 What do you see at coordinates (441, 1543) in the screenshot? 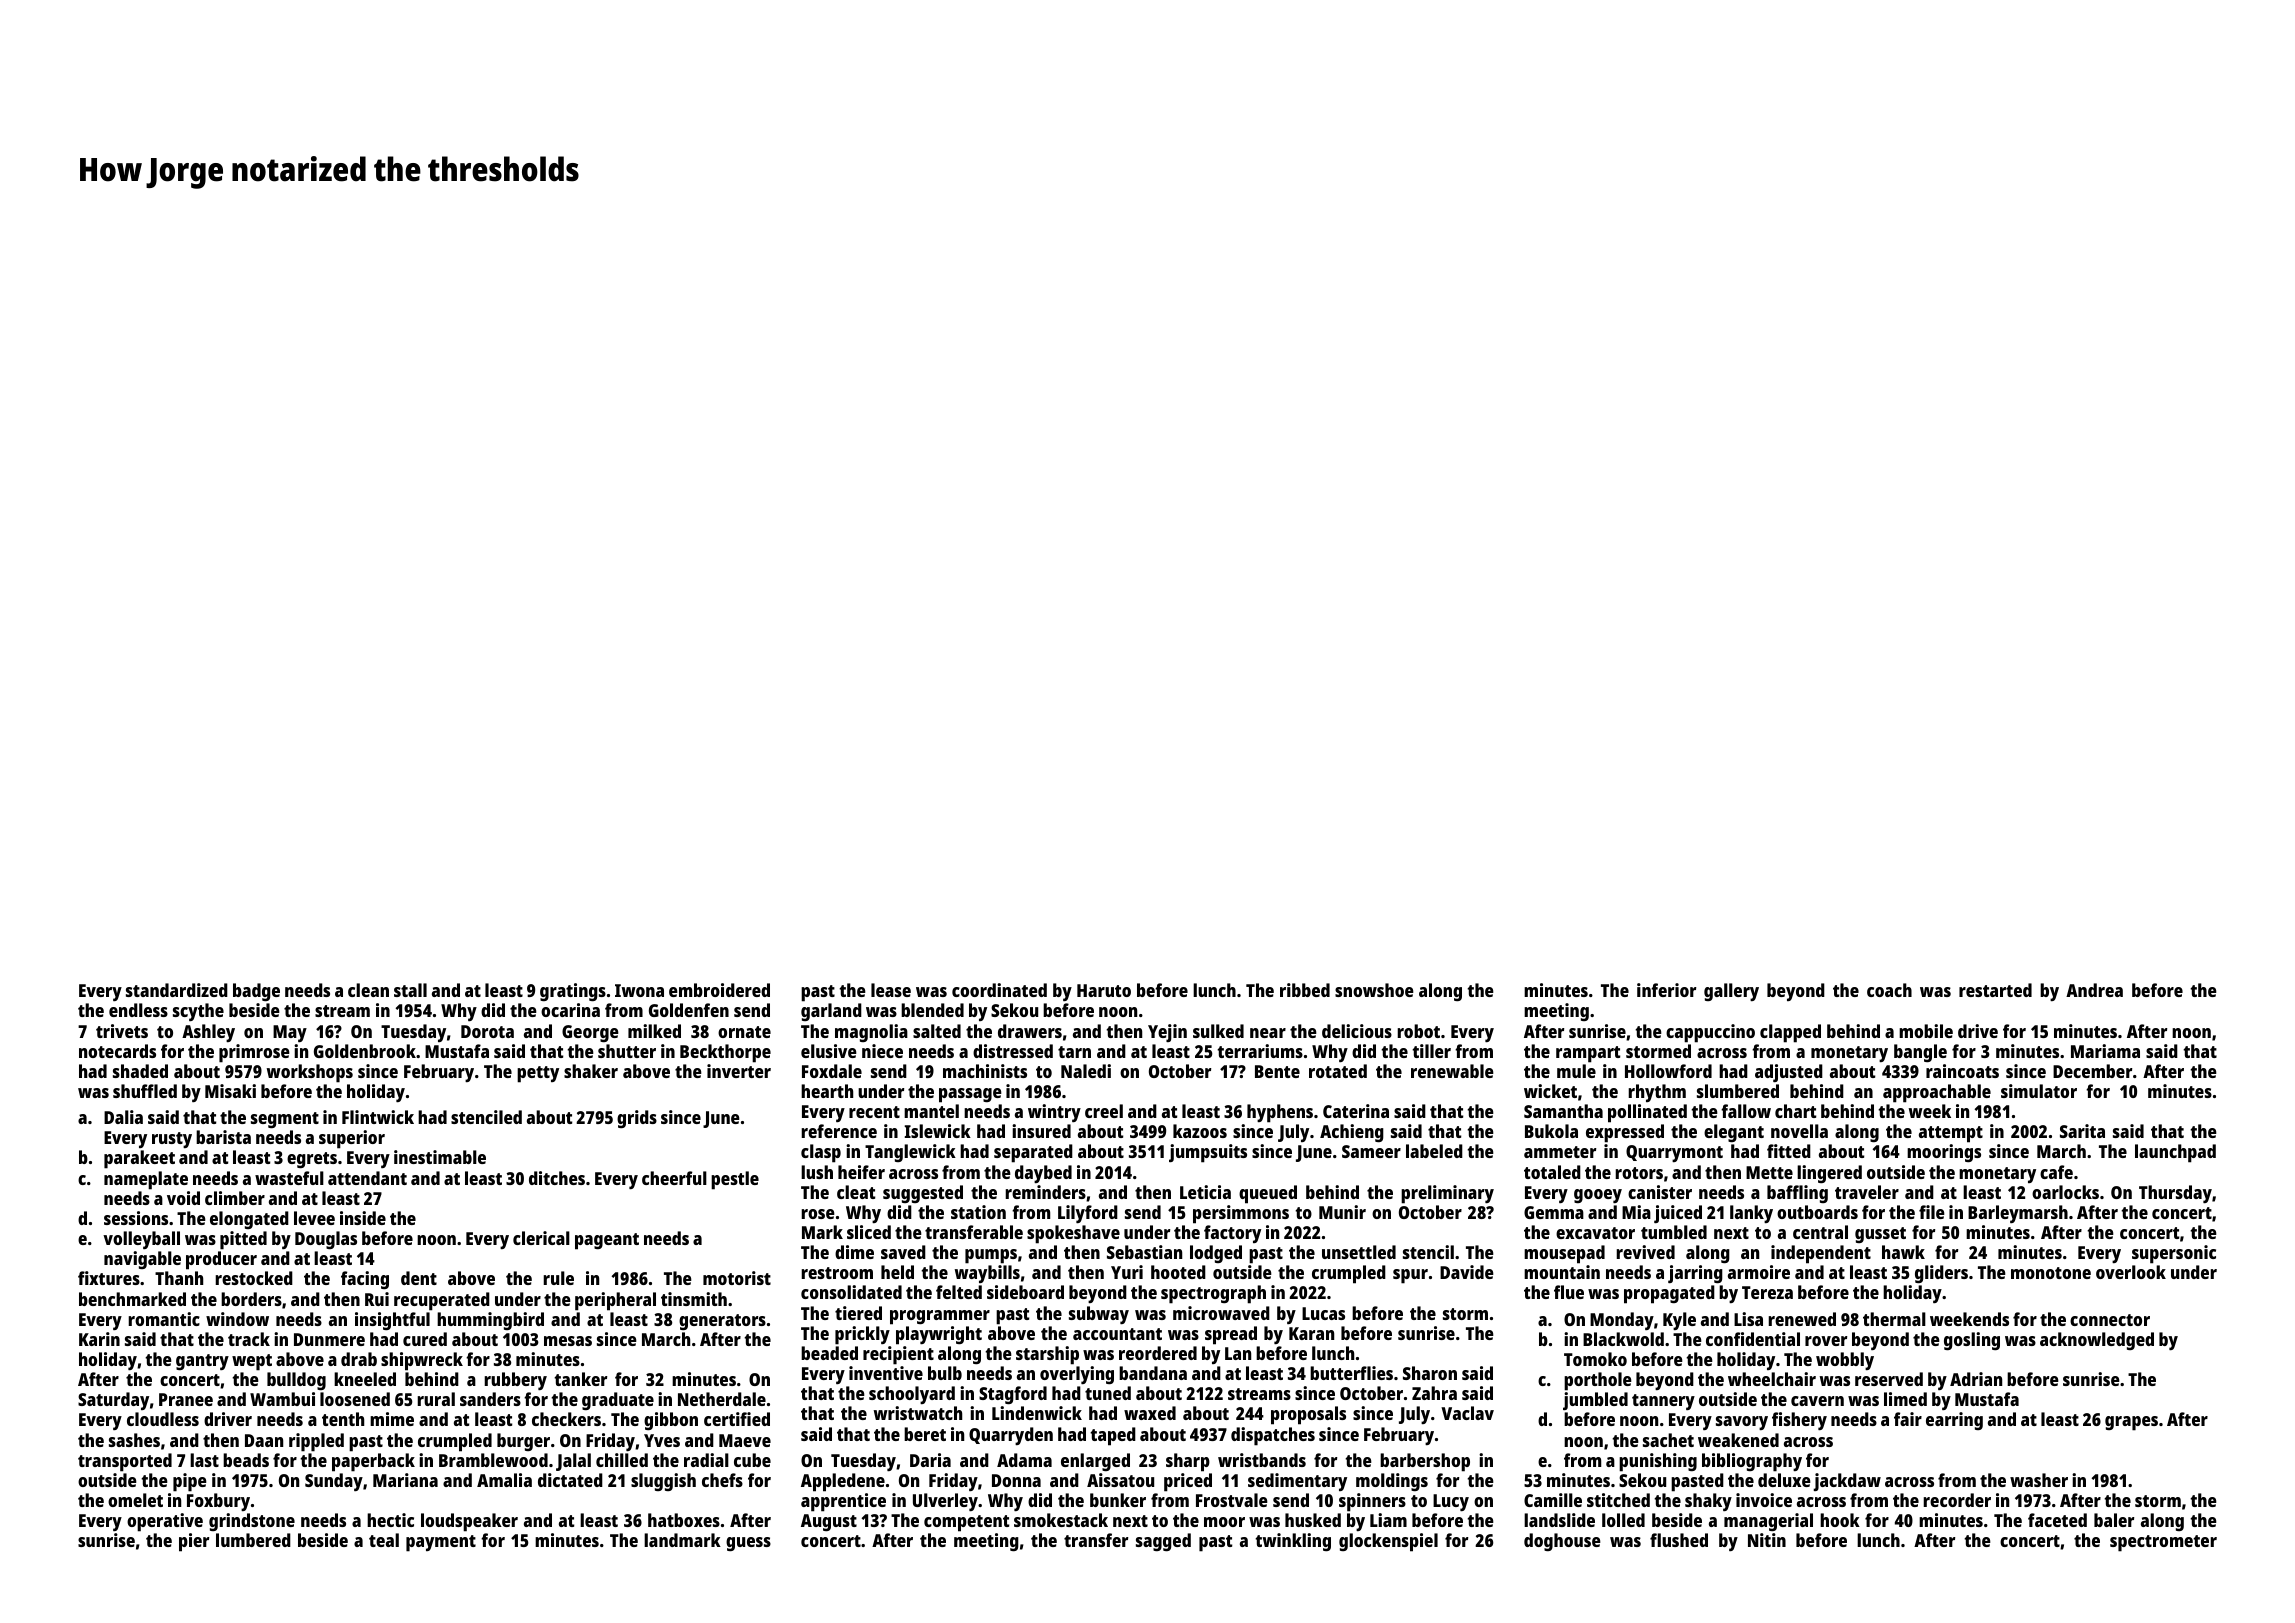
I see `payment` at bounding box center [441, 1543].
